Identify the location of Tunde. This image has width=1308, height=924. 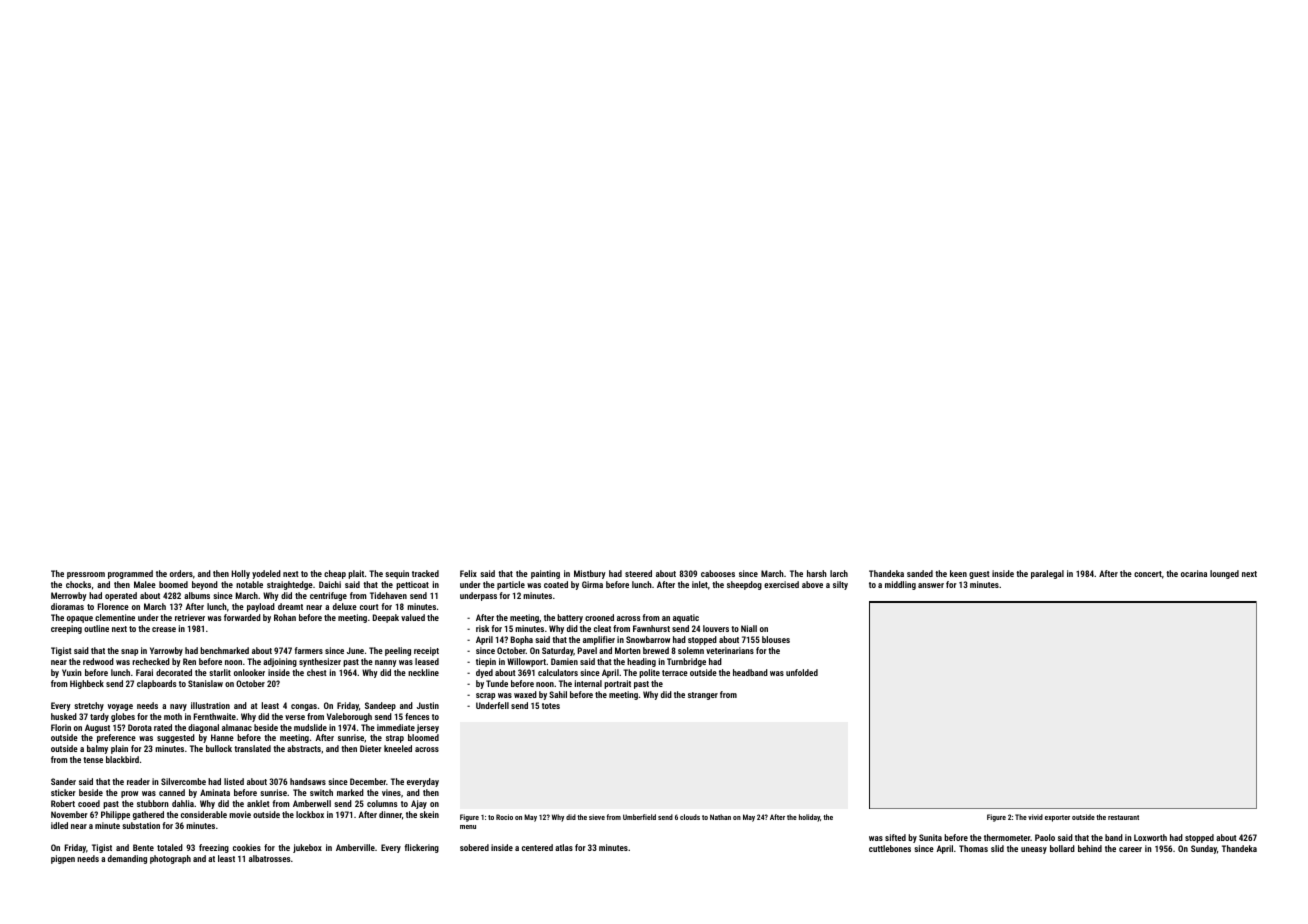
(497, 683).
